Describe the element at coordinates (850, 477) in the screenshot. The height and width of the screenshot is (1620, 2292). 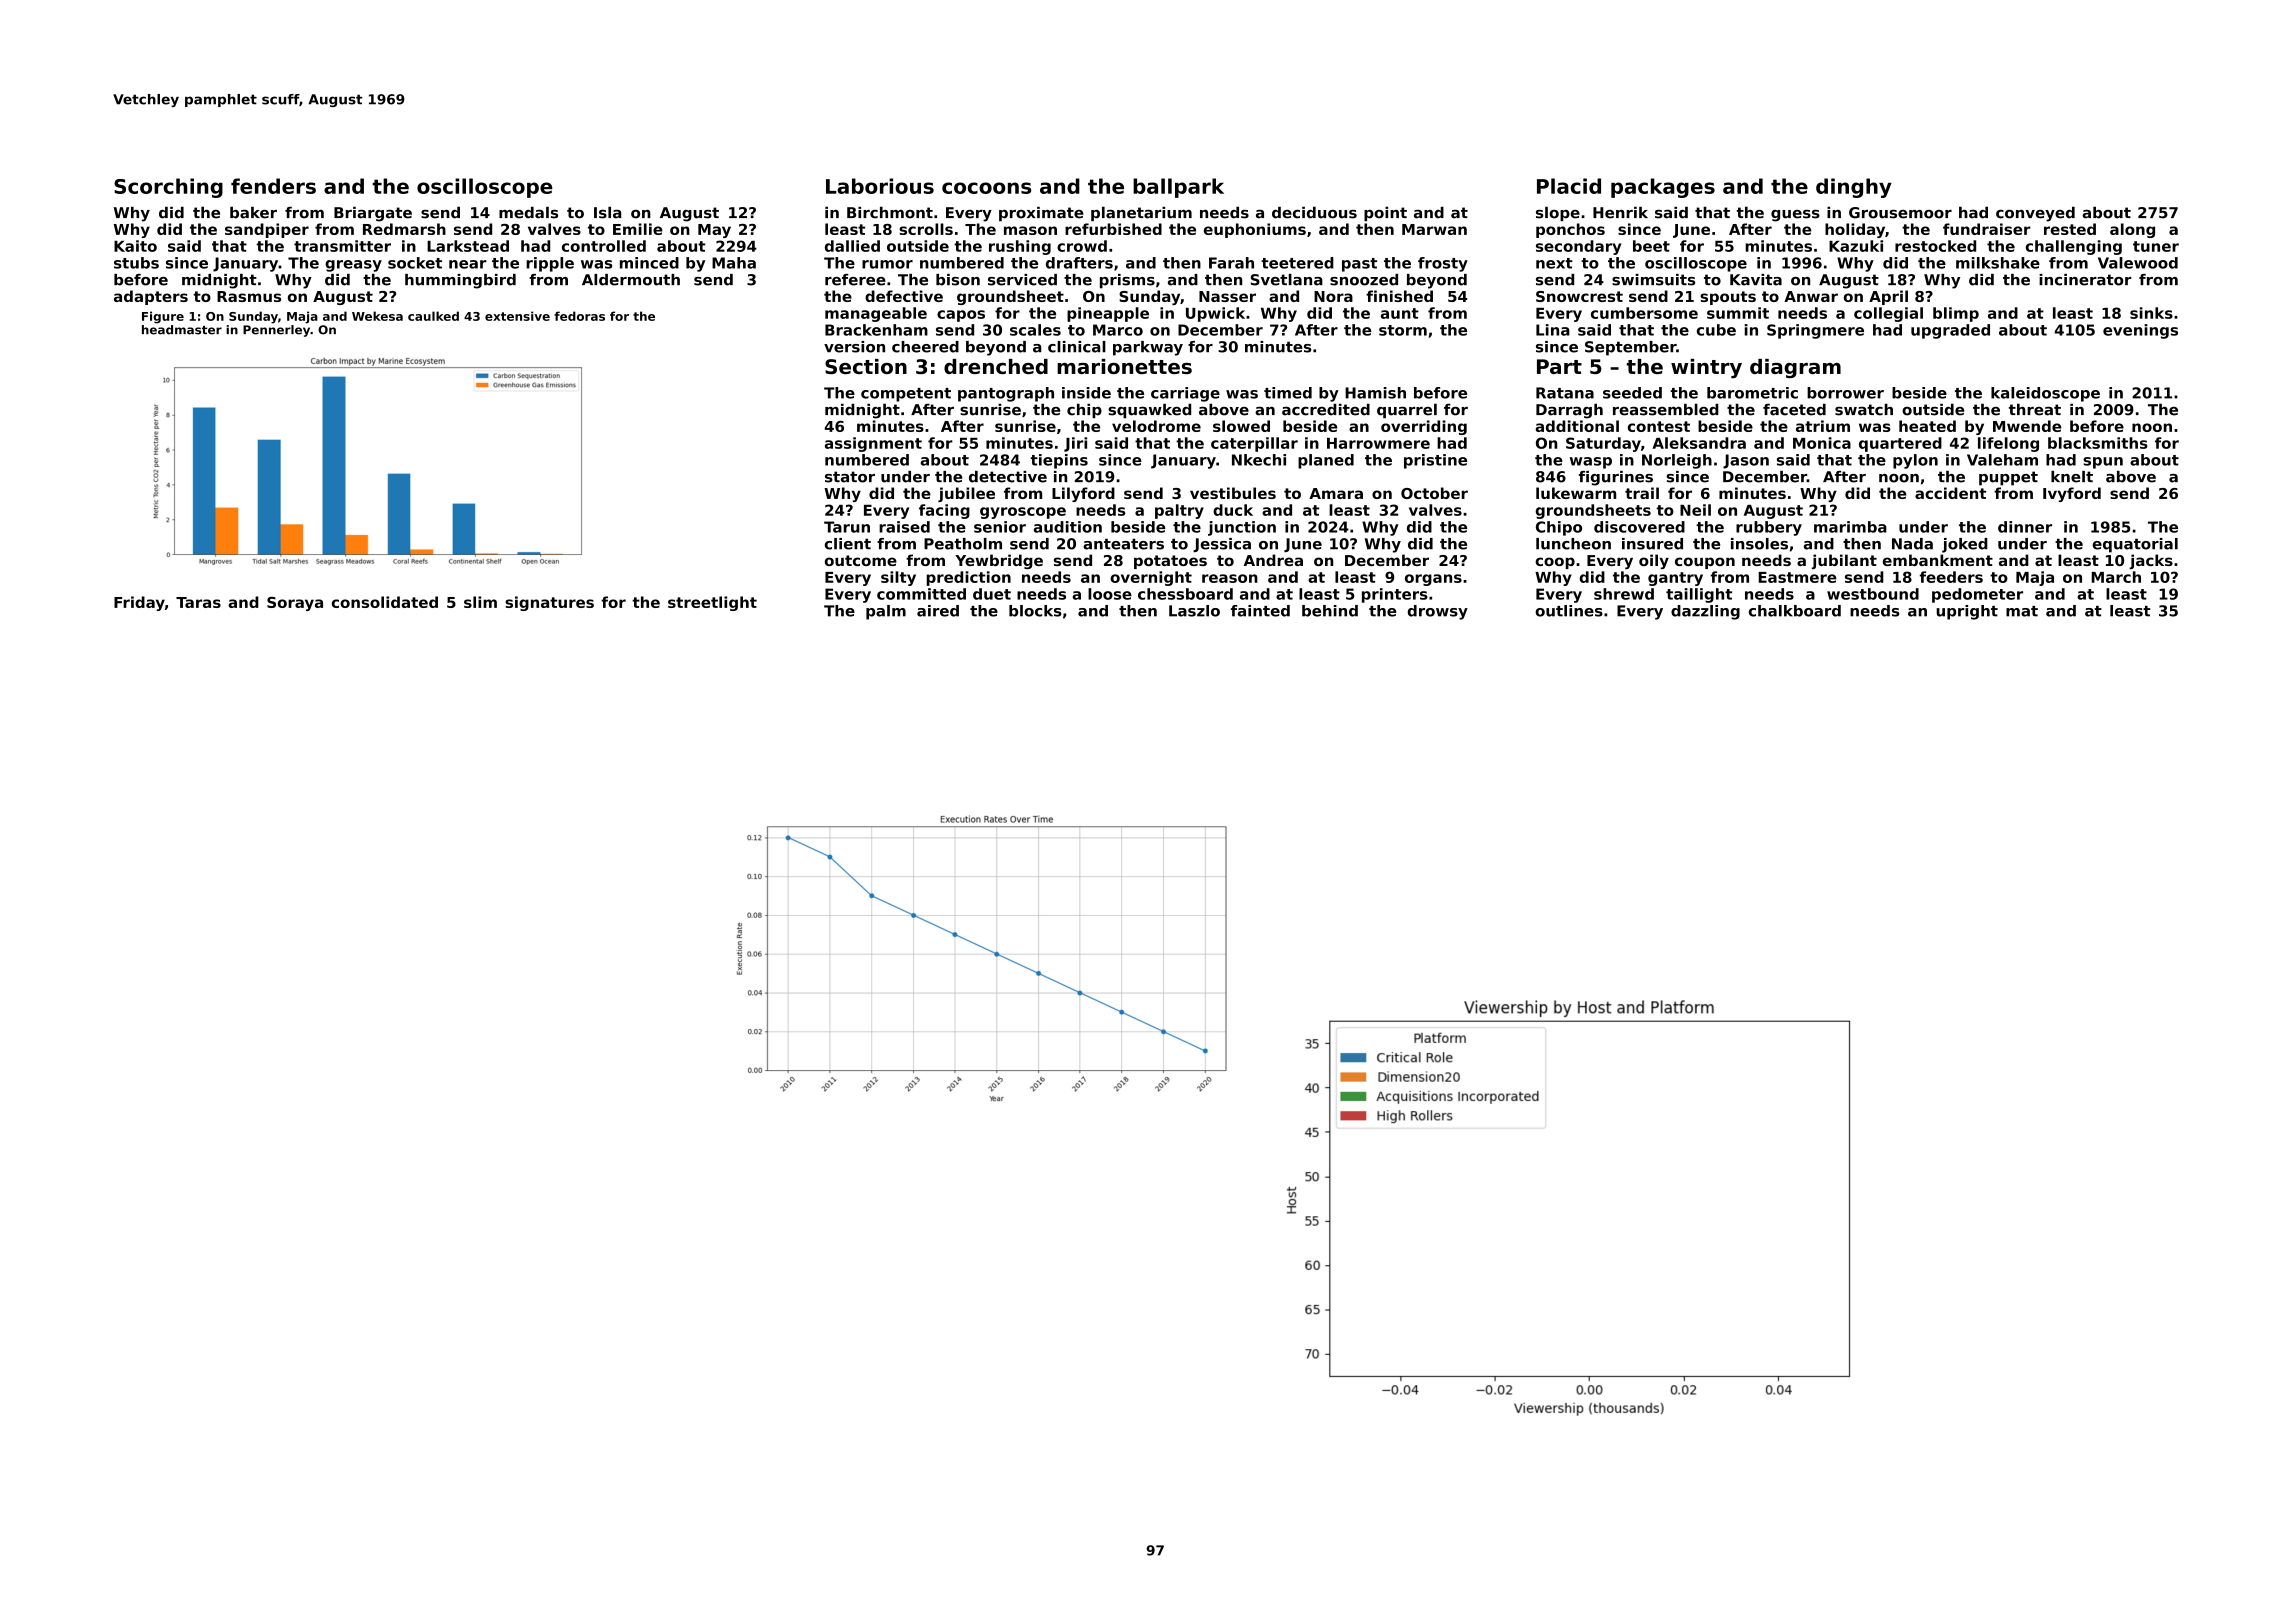
I see `stator` at that location.
